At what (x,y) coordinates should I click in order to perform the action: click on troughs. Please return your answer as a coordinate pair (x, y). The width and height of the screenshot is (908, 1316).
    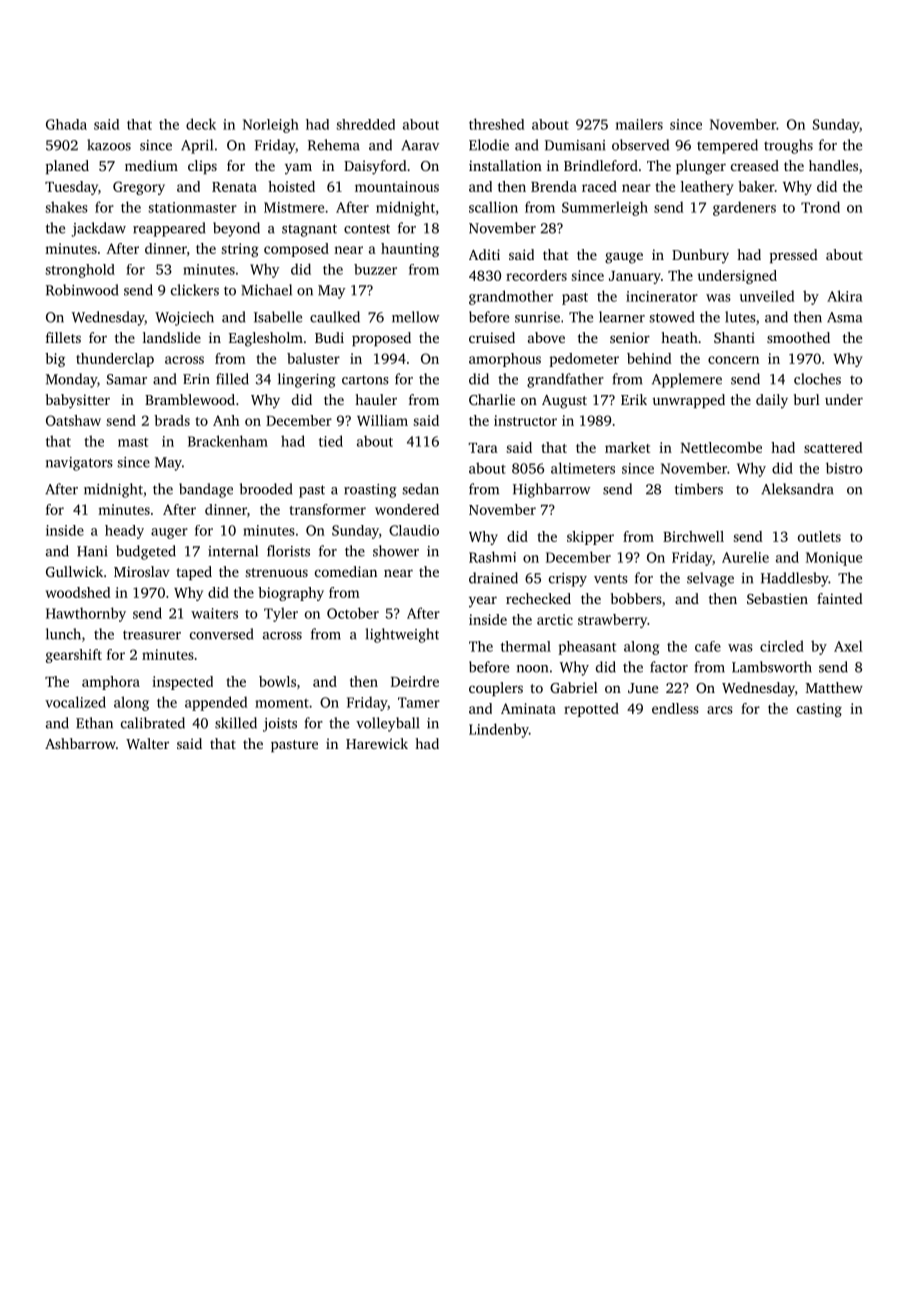
    Looking at the image, I should click on (788, 146).
